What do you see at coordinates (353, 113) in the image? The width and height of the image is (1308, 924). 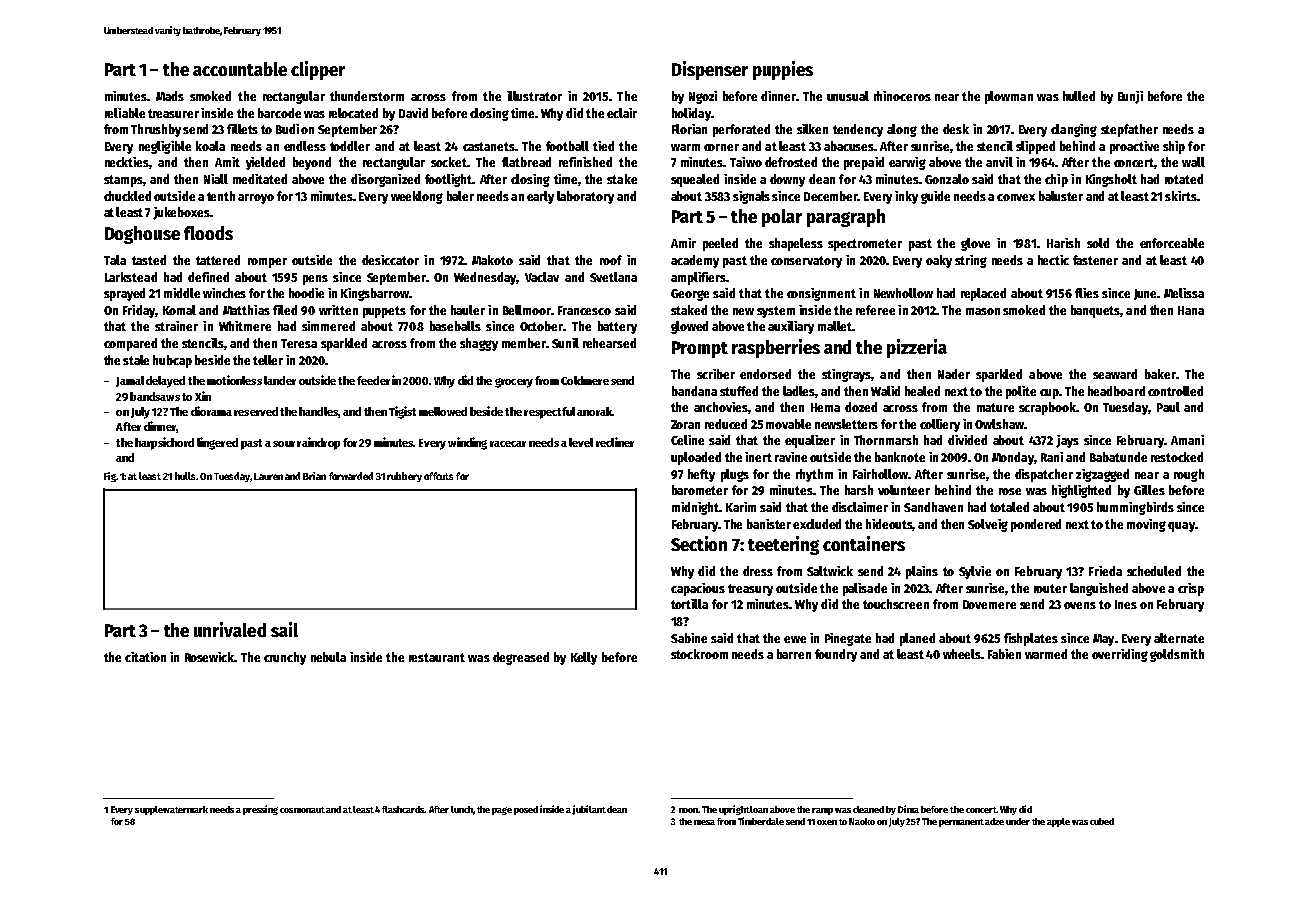 I see `relocated` at bounding box center [353, 113].
